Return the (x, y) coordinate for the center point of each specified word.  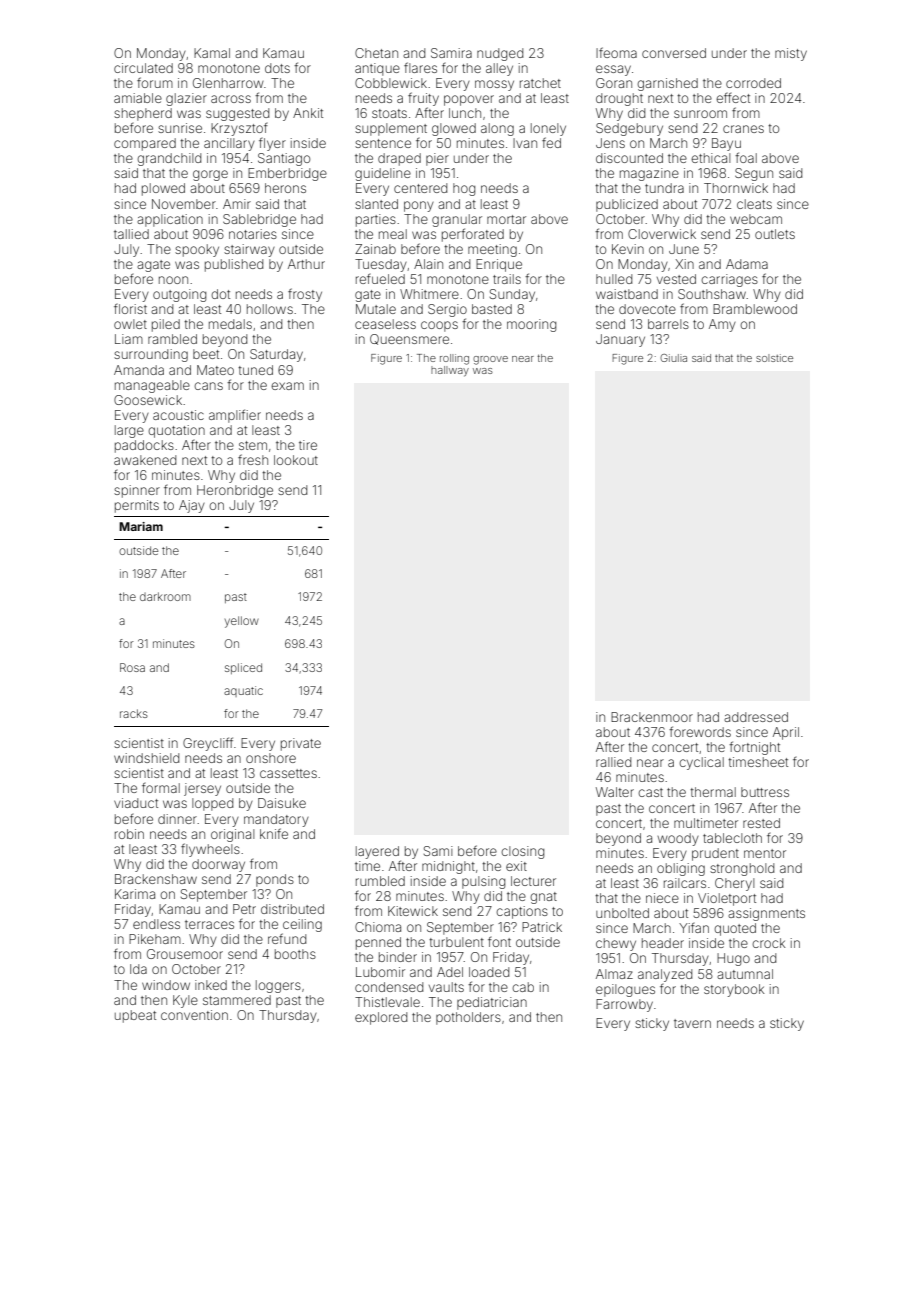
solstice (774, 358)
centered (420, 188)
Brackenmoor (652, 717)
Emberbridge (287, 174)
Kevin (628, 249)
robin (129, 834)
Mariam (141, 526)
